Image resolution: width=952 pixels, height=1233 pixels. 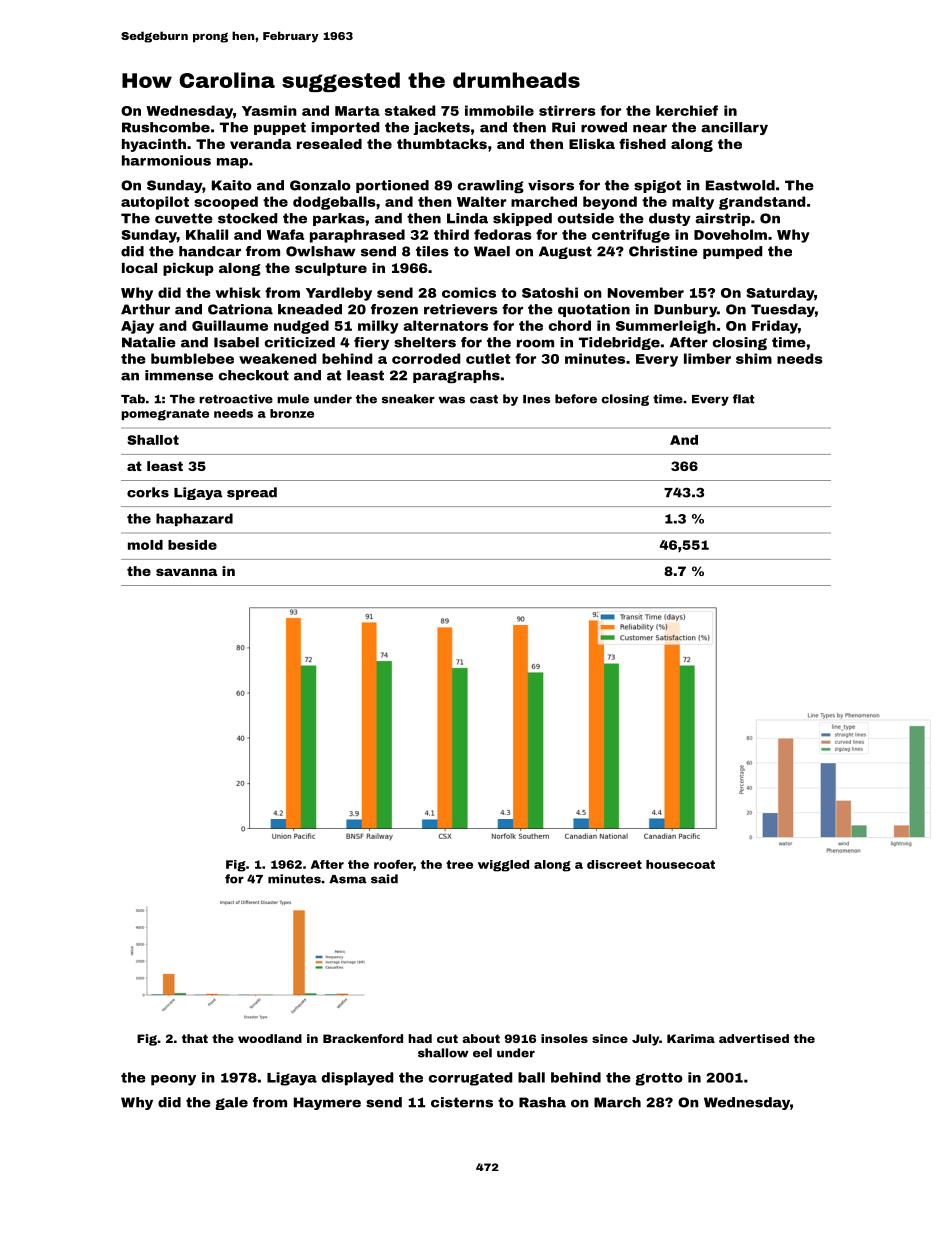 What do you see at coordinates (441, 128) in the image?
I see `jackets` at bounding box center [441, 128].
